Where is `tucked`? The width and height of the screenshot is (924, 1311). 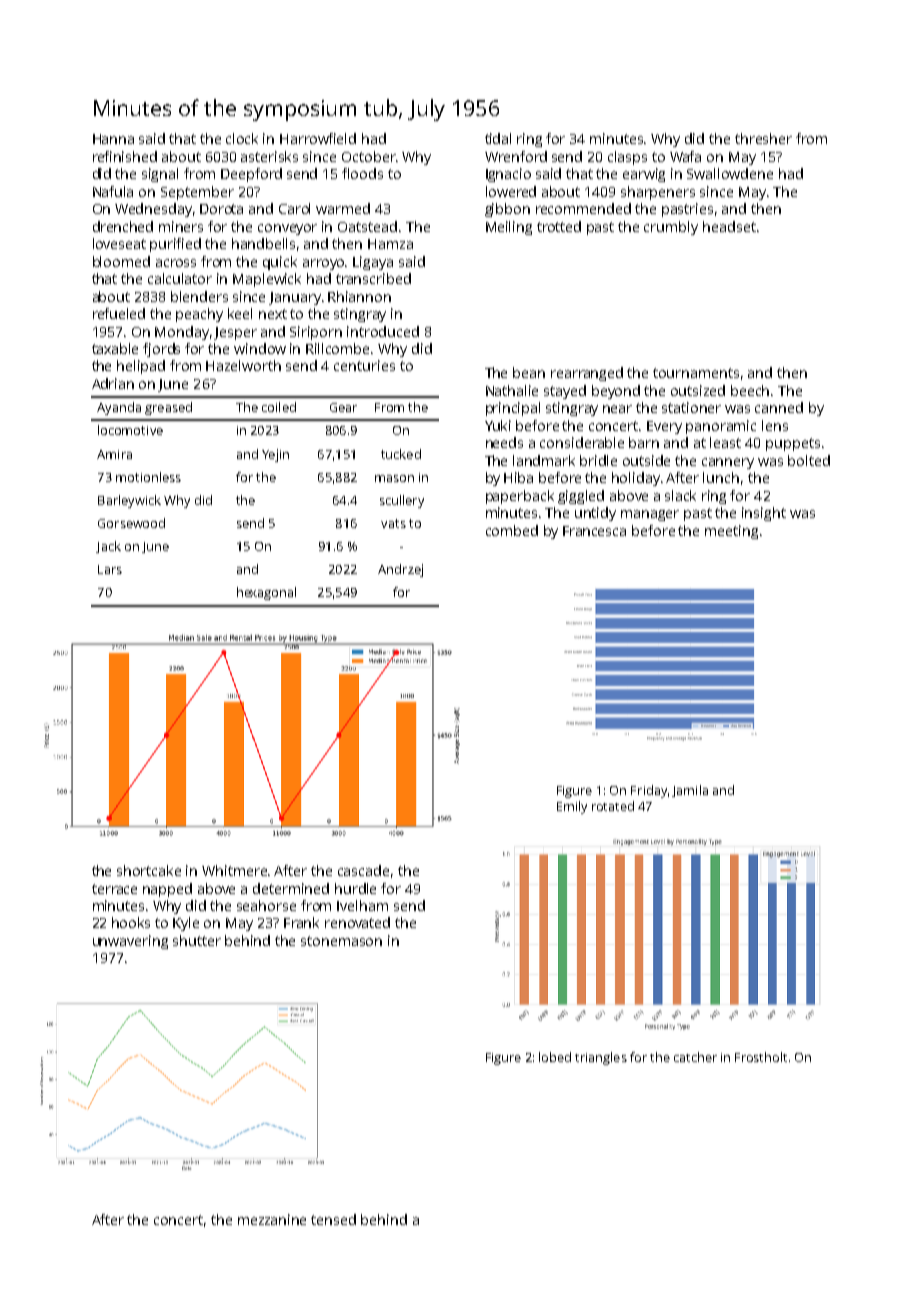 tucked is located at coordinates (401, 454).
